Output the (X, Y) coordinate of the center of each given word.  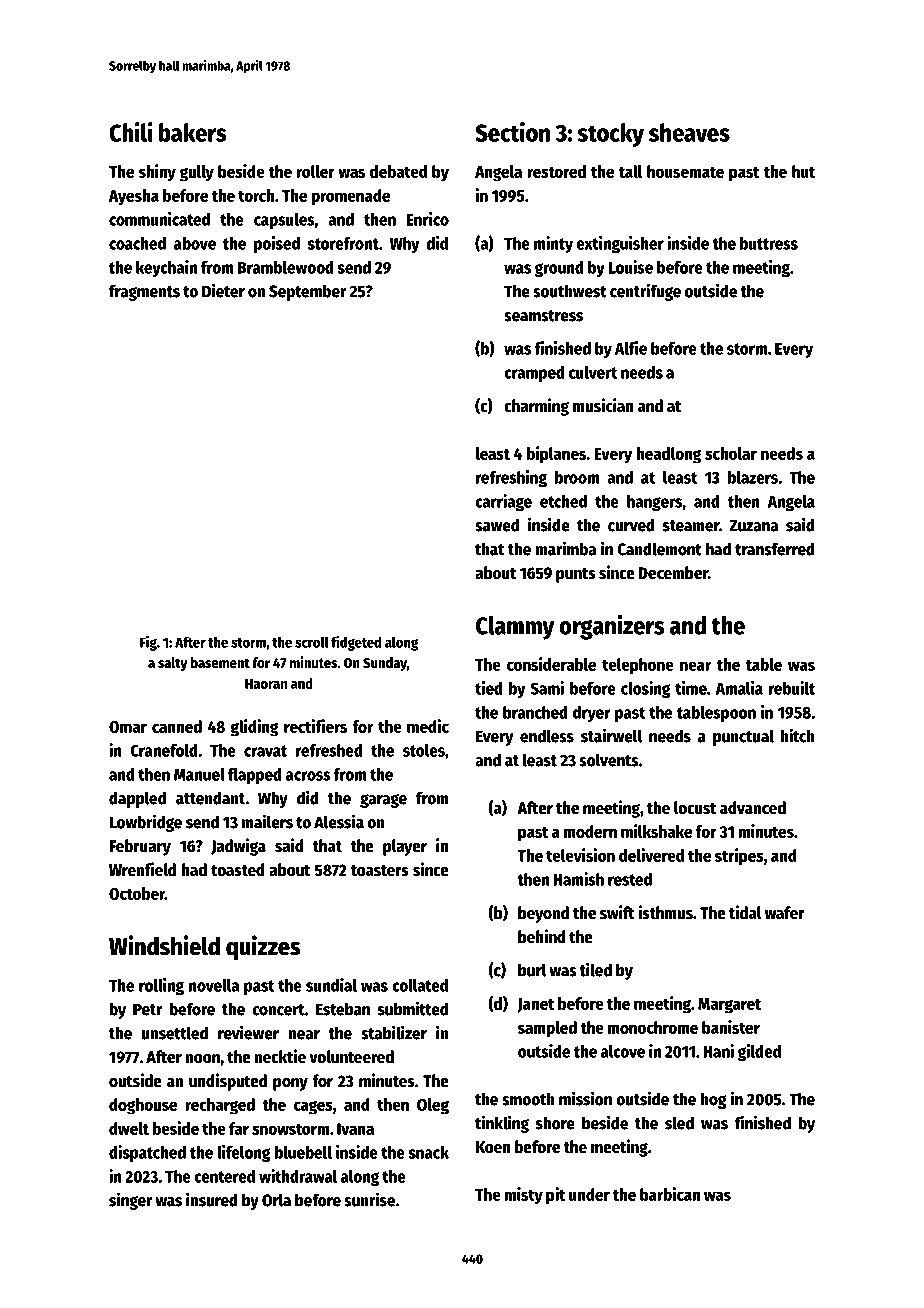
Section (512, 132)
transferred (775, 549)
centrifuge (645, 292)
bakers (193, 132)
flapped (255, 776)
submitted (413, 1008)
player (405, 847)
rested (630, 879)
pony (290, 1084)
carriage (503, 502)
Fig (148, 643)
